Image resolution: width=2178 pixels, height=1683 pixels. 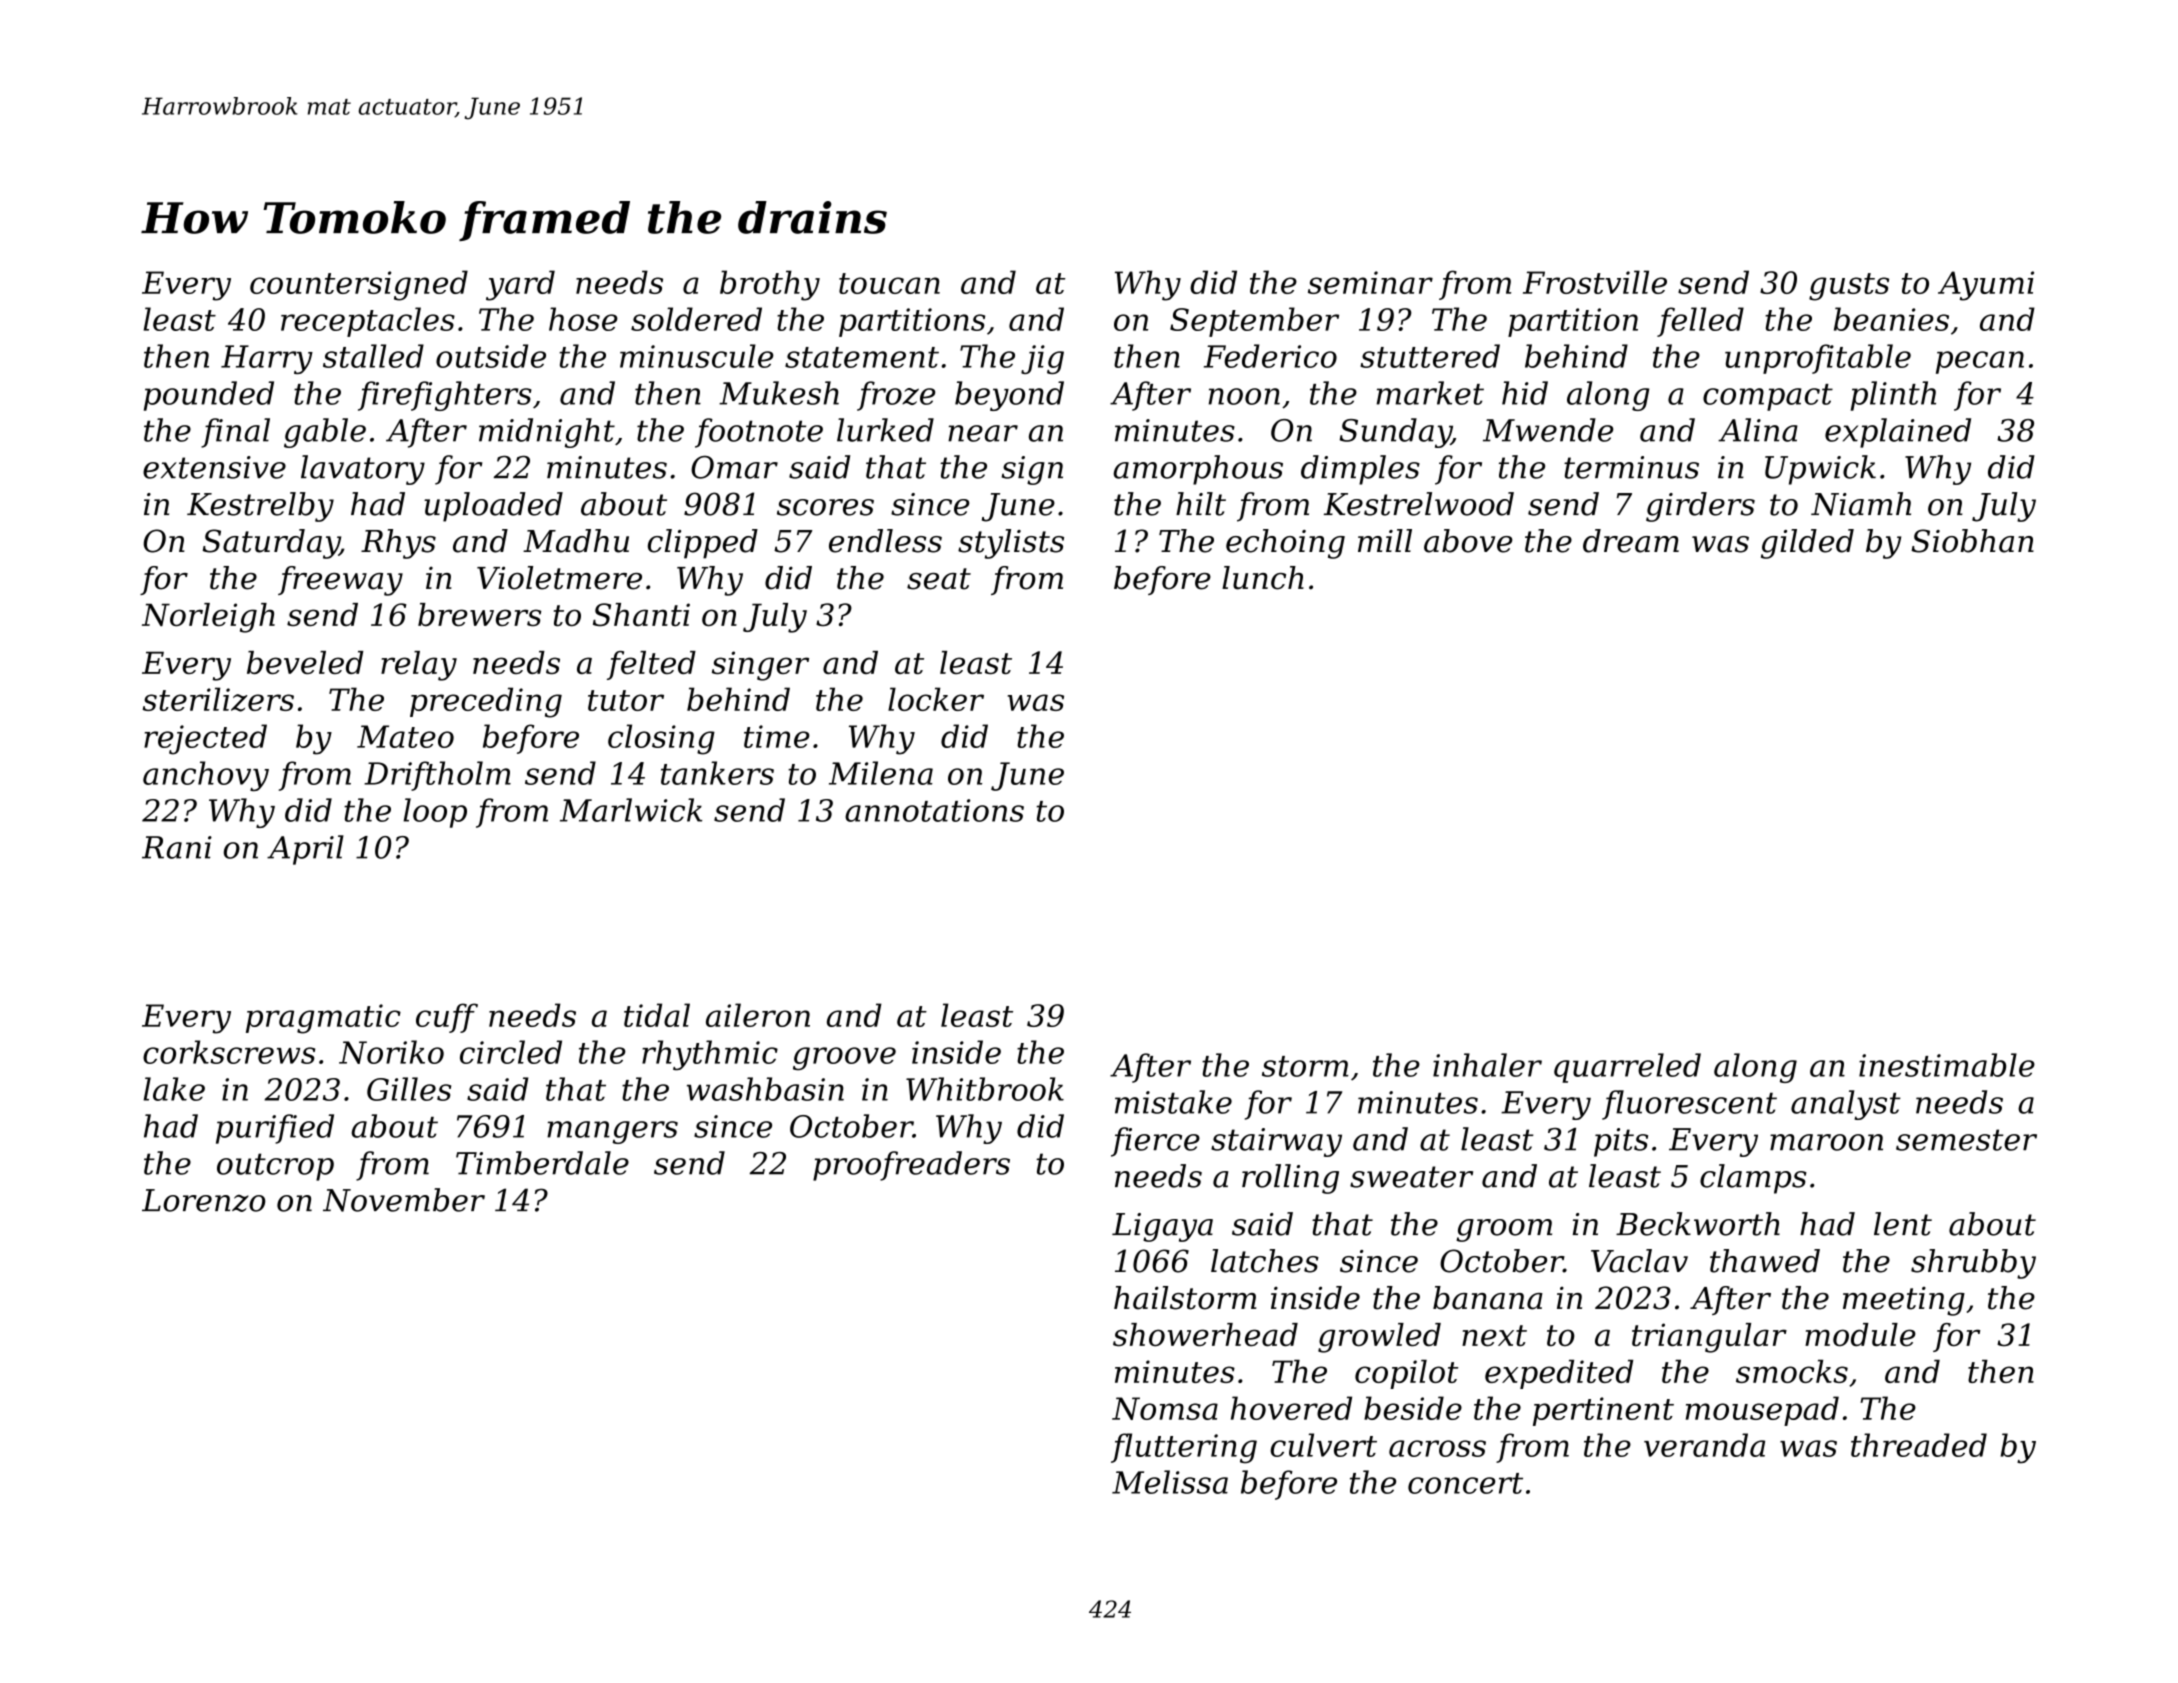 I want to click on receptacles, so click(x=368, y=322).
